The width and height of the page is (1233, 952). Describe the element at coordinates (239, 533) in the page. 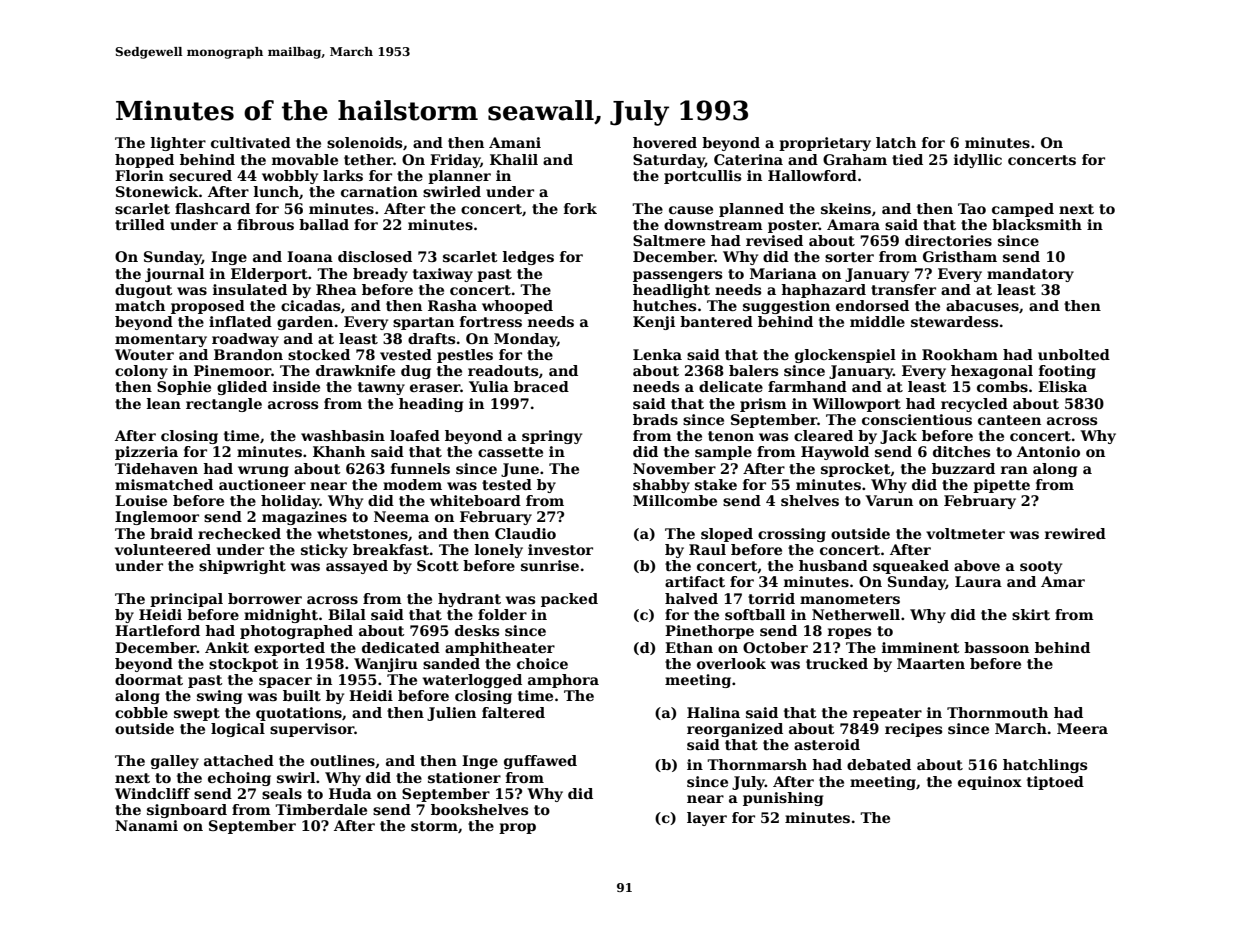

I see `rechecked` at that location.
